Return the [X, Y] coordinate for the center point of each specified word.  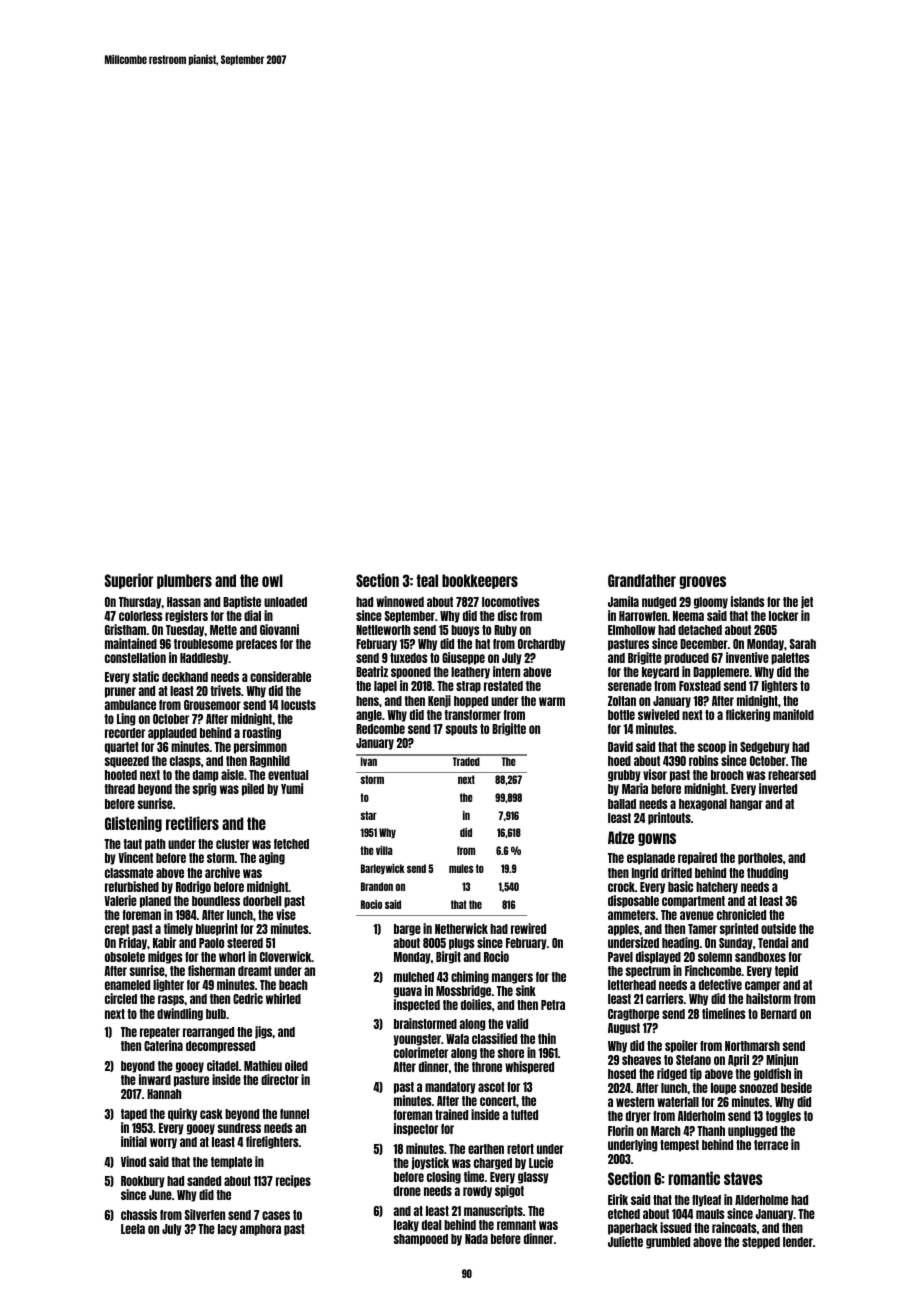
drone [407, 1191]
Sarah [803, 644]
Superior [129, 581]
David [620, 746]
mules [461, 868]
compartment [693, 902]
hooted [121, 775]
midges [165, 957]
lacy [227, 1230]
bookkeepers [480, 581]
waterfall [678, 1102]
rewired [528, 928]
